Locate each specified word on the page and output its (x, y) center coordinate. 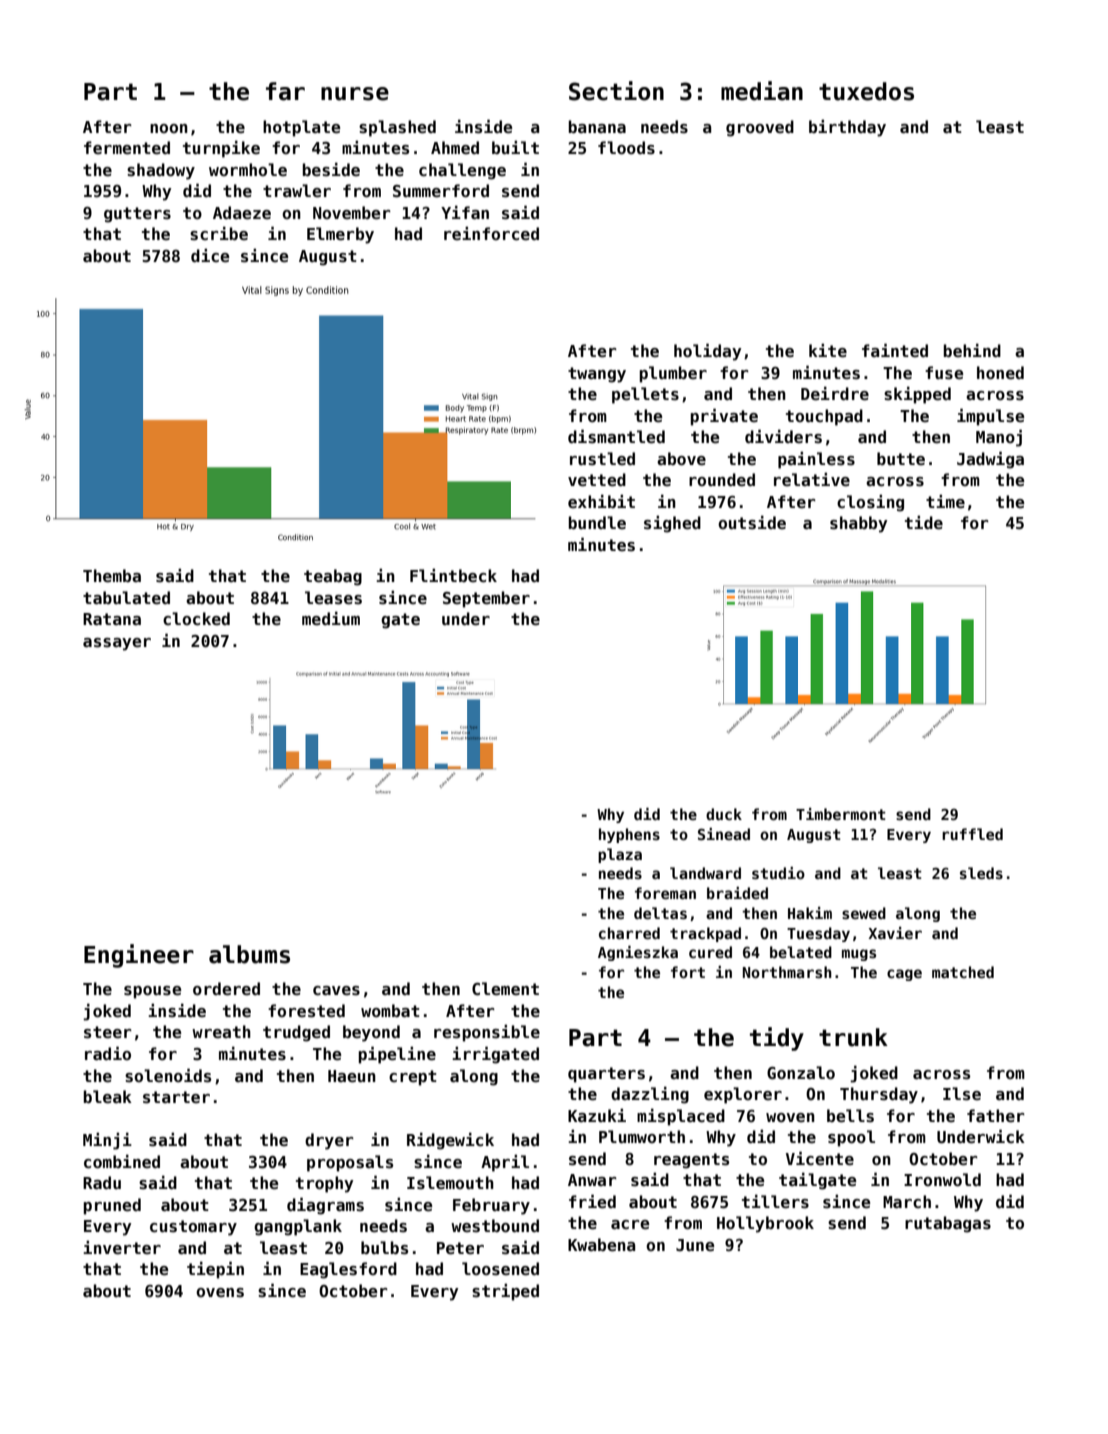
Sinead (724, 834)
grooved (760, 128)
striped (505, 1292)
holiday (708, 352)
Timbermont (841, 814)
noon (169, 128)
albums (249, 954)
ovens (220, 1293)
